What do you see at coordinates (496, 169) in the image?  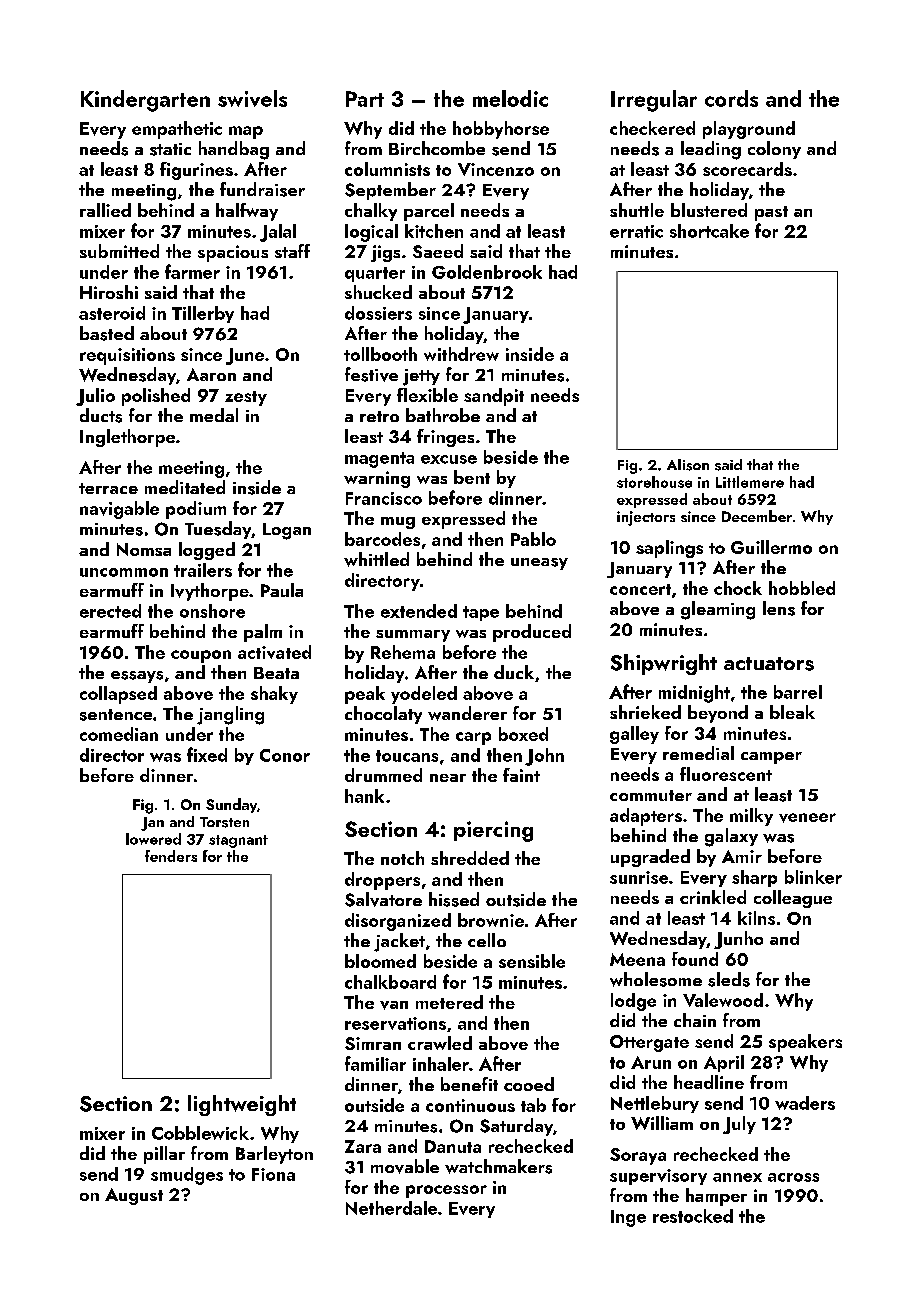 I see `Vincenzo` at bounding box center [496, 169].
